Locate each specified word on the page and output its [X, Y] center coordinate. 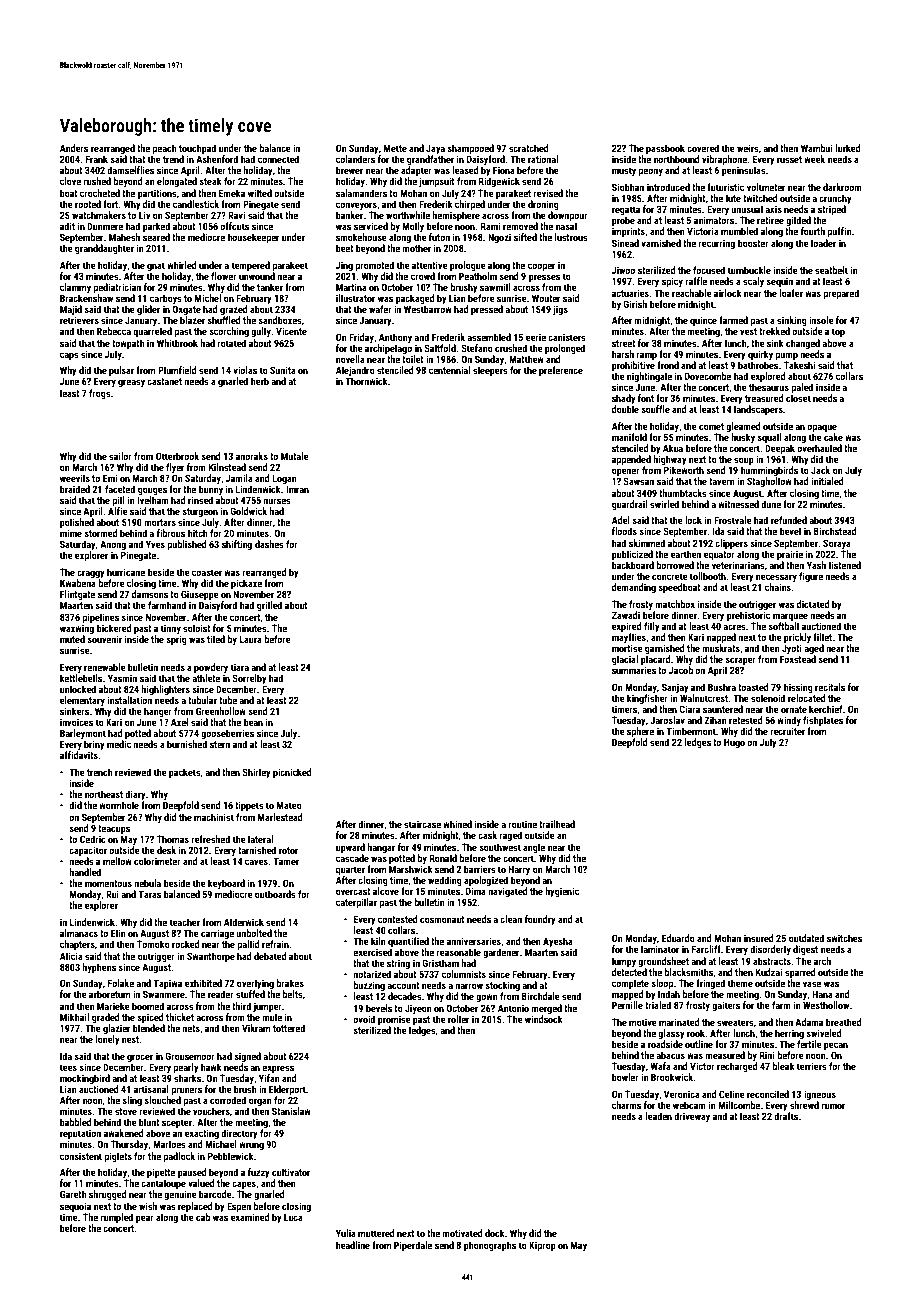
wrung [251, 1146]
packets [185, 773]
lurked [848, 148]
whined [457, 824]
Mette [395, 148]
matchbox [675, 604]
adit [67, 226]
